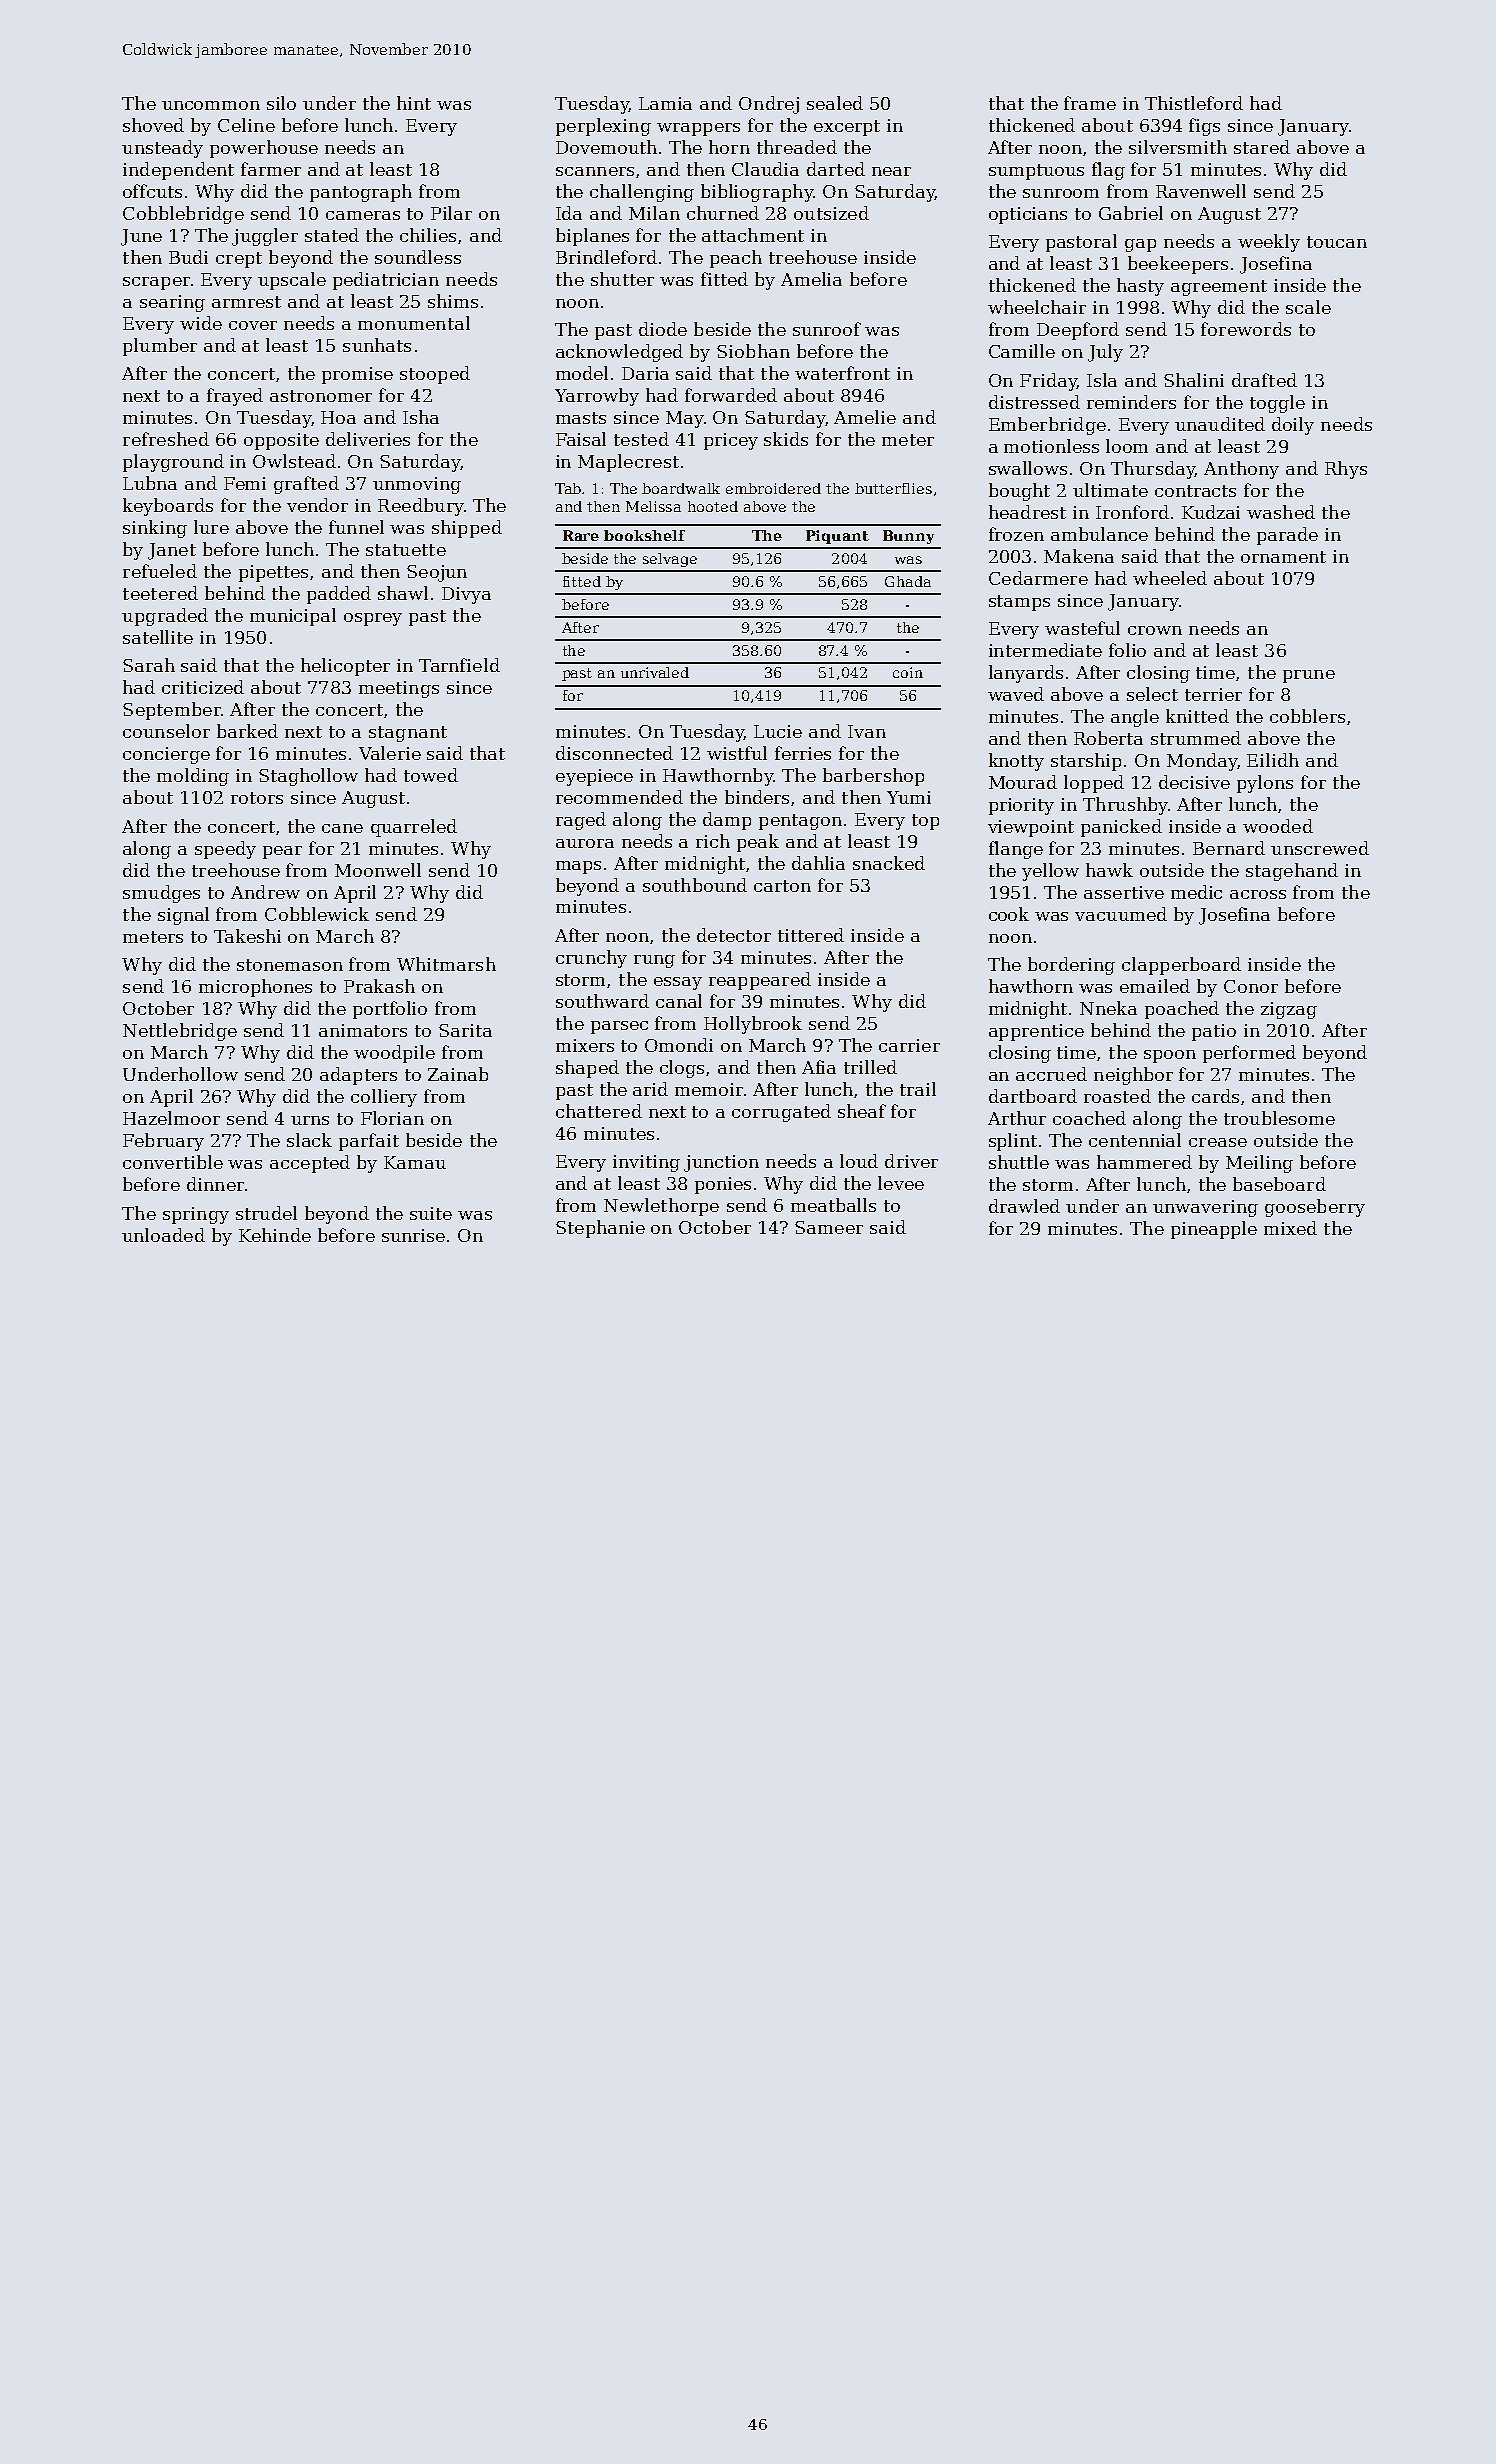 The width and height of the page is (1496, 2464). I want to click on opposite, so click(281, 441).
